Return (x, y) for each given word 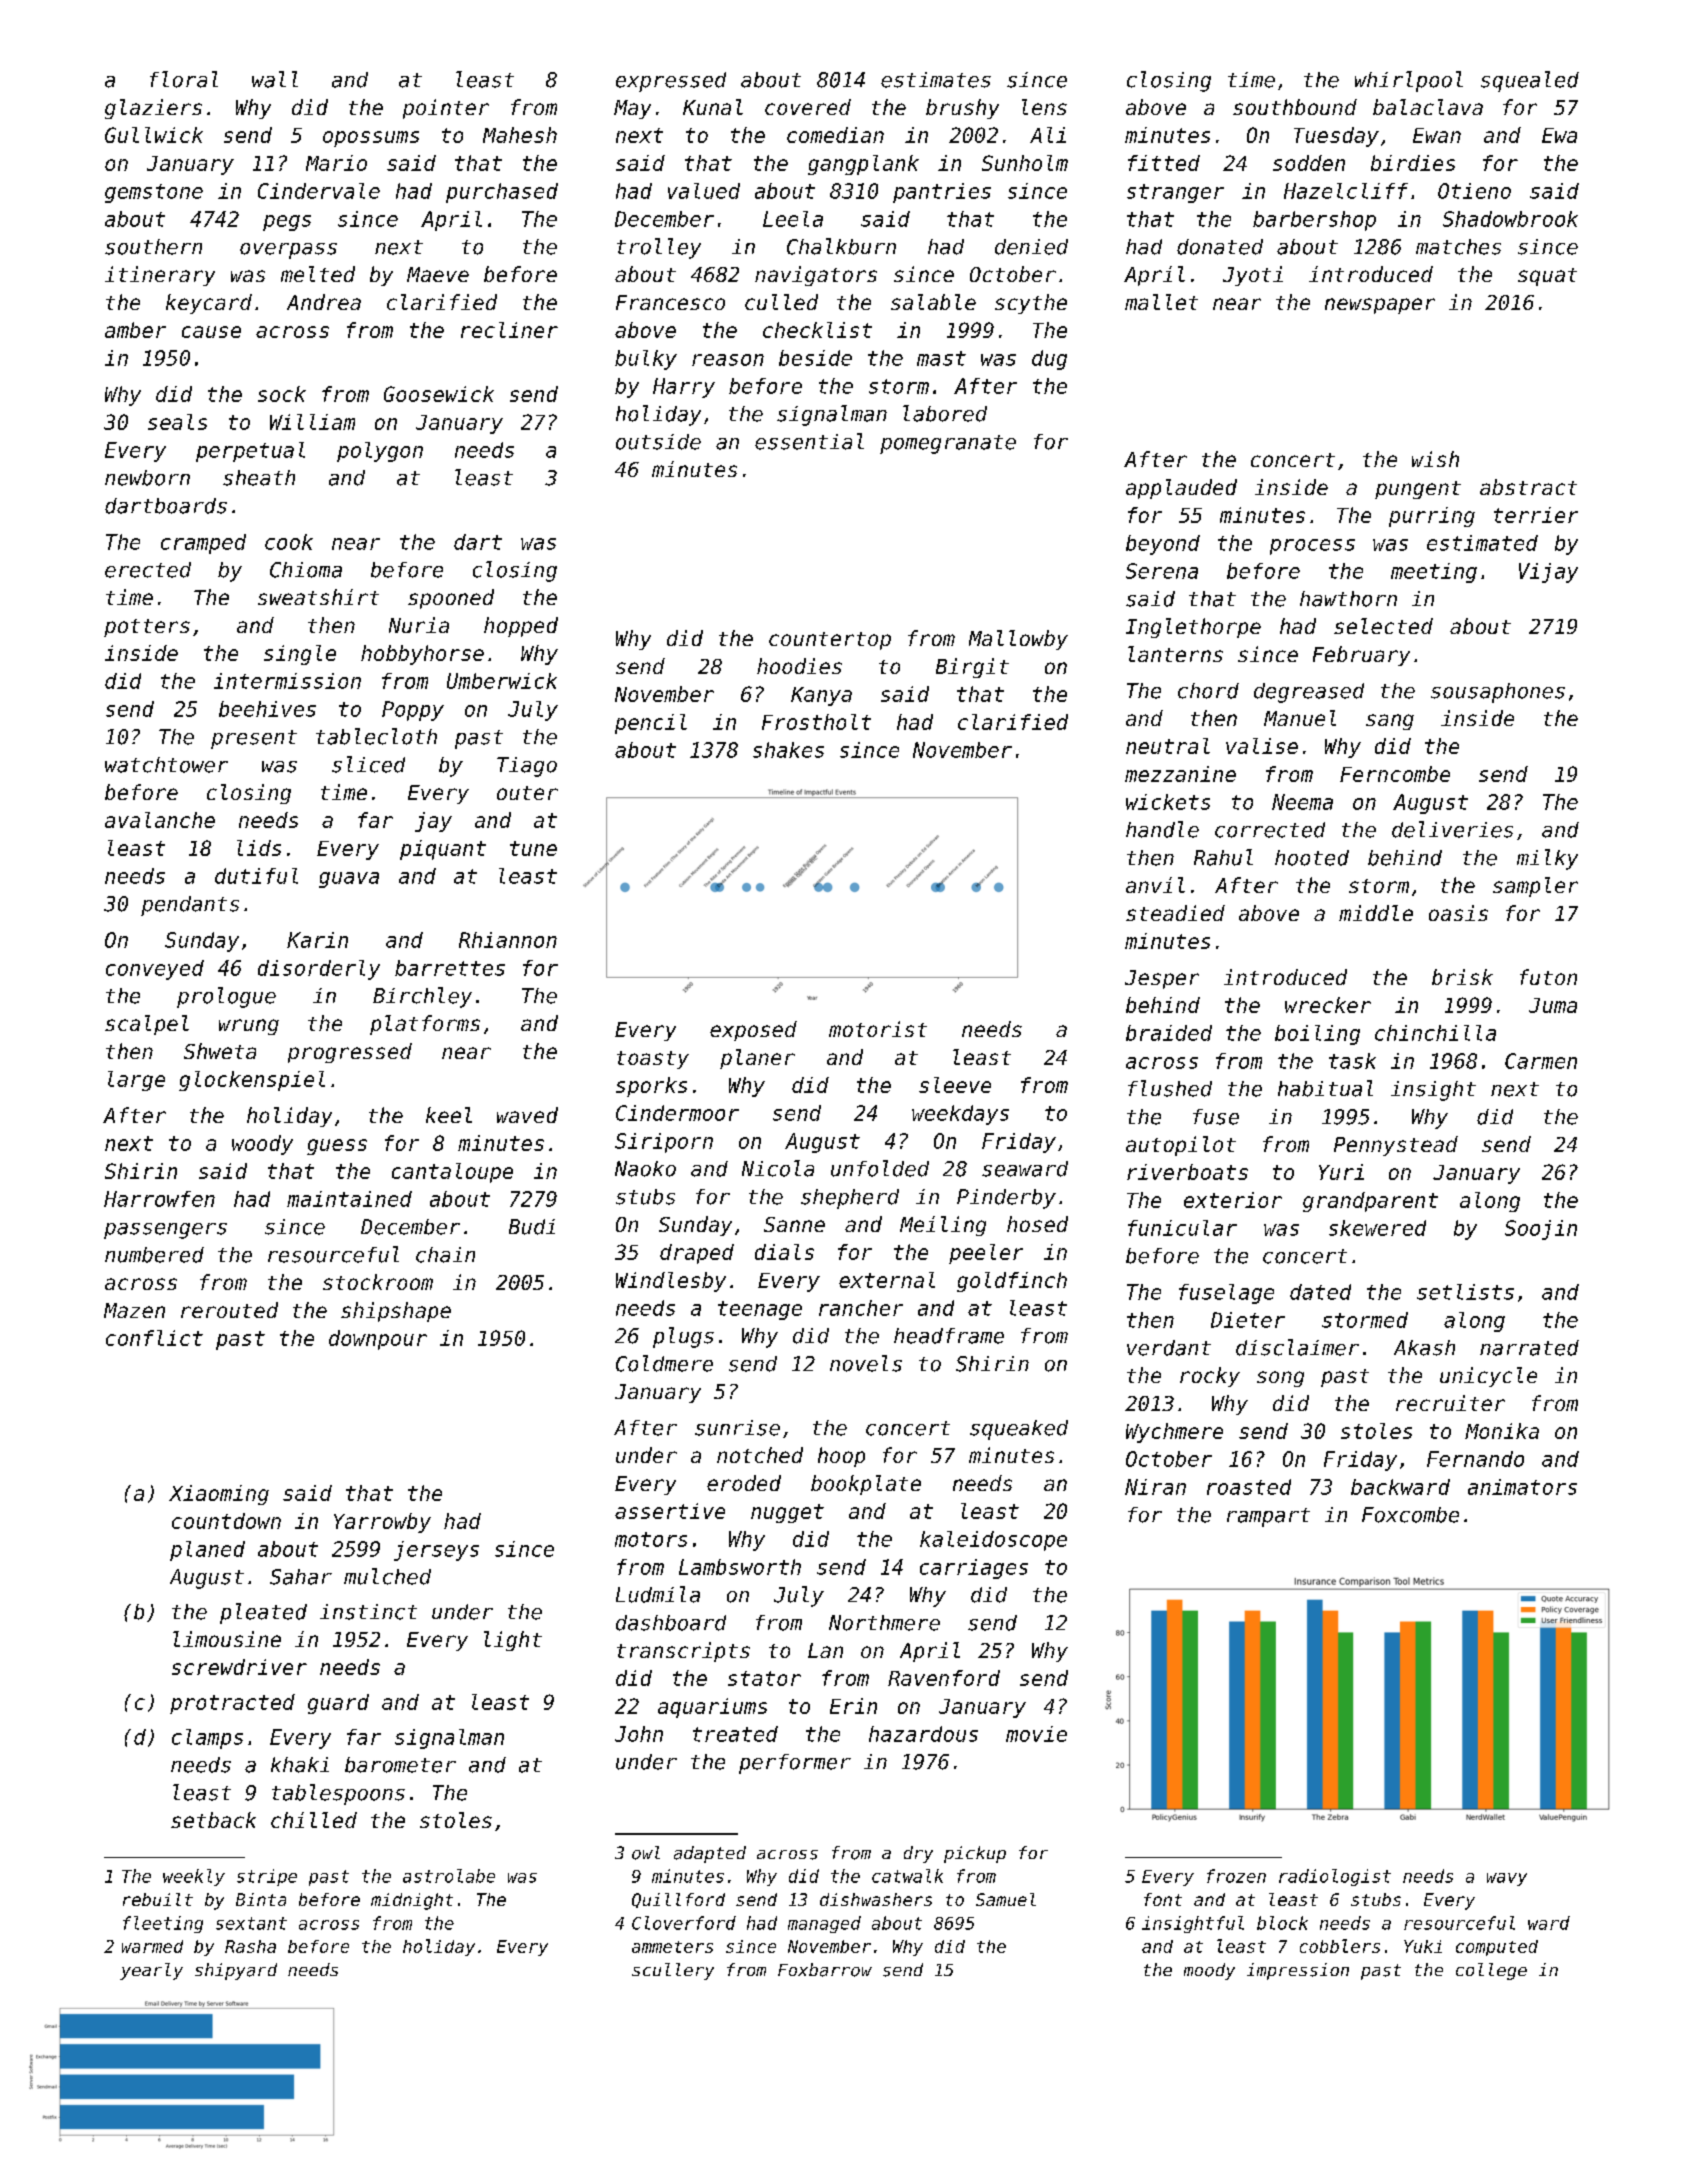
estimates (936, 80)
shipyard (236, 1971)
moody (1209, 1971)
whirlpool (1409, 81)
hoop (841, 1457)
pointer (446, 109)
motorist (878, 1029)
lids (259, 848)
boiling (1317, 1035)
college (1491, 1971)
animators (1522, 1487)
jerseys (436, 1551)
